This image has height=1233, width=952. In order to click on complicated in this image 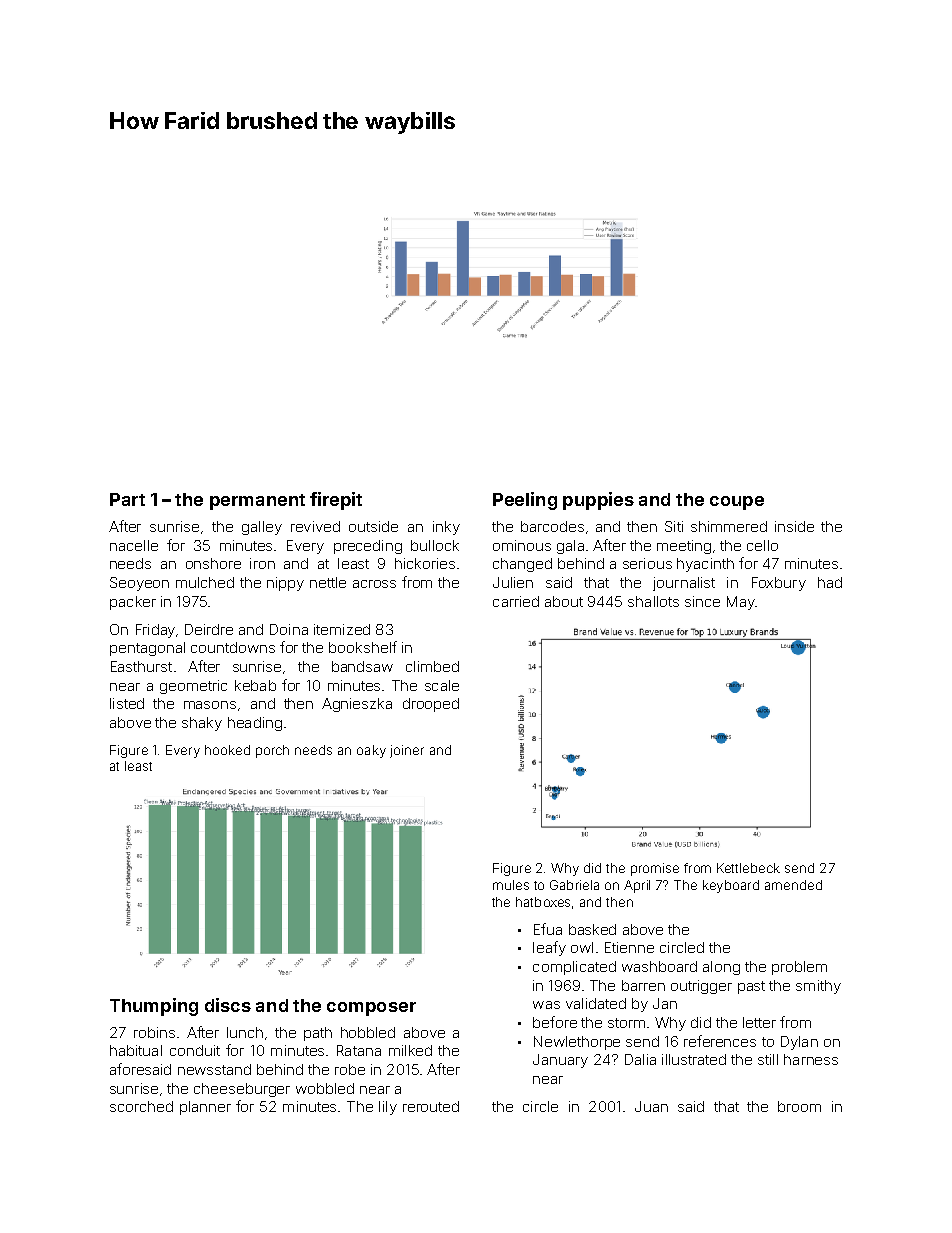, I will do `click(574, 968)`.
